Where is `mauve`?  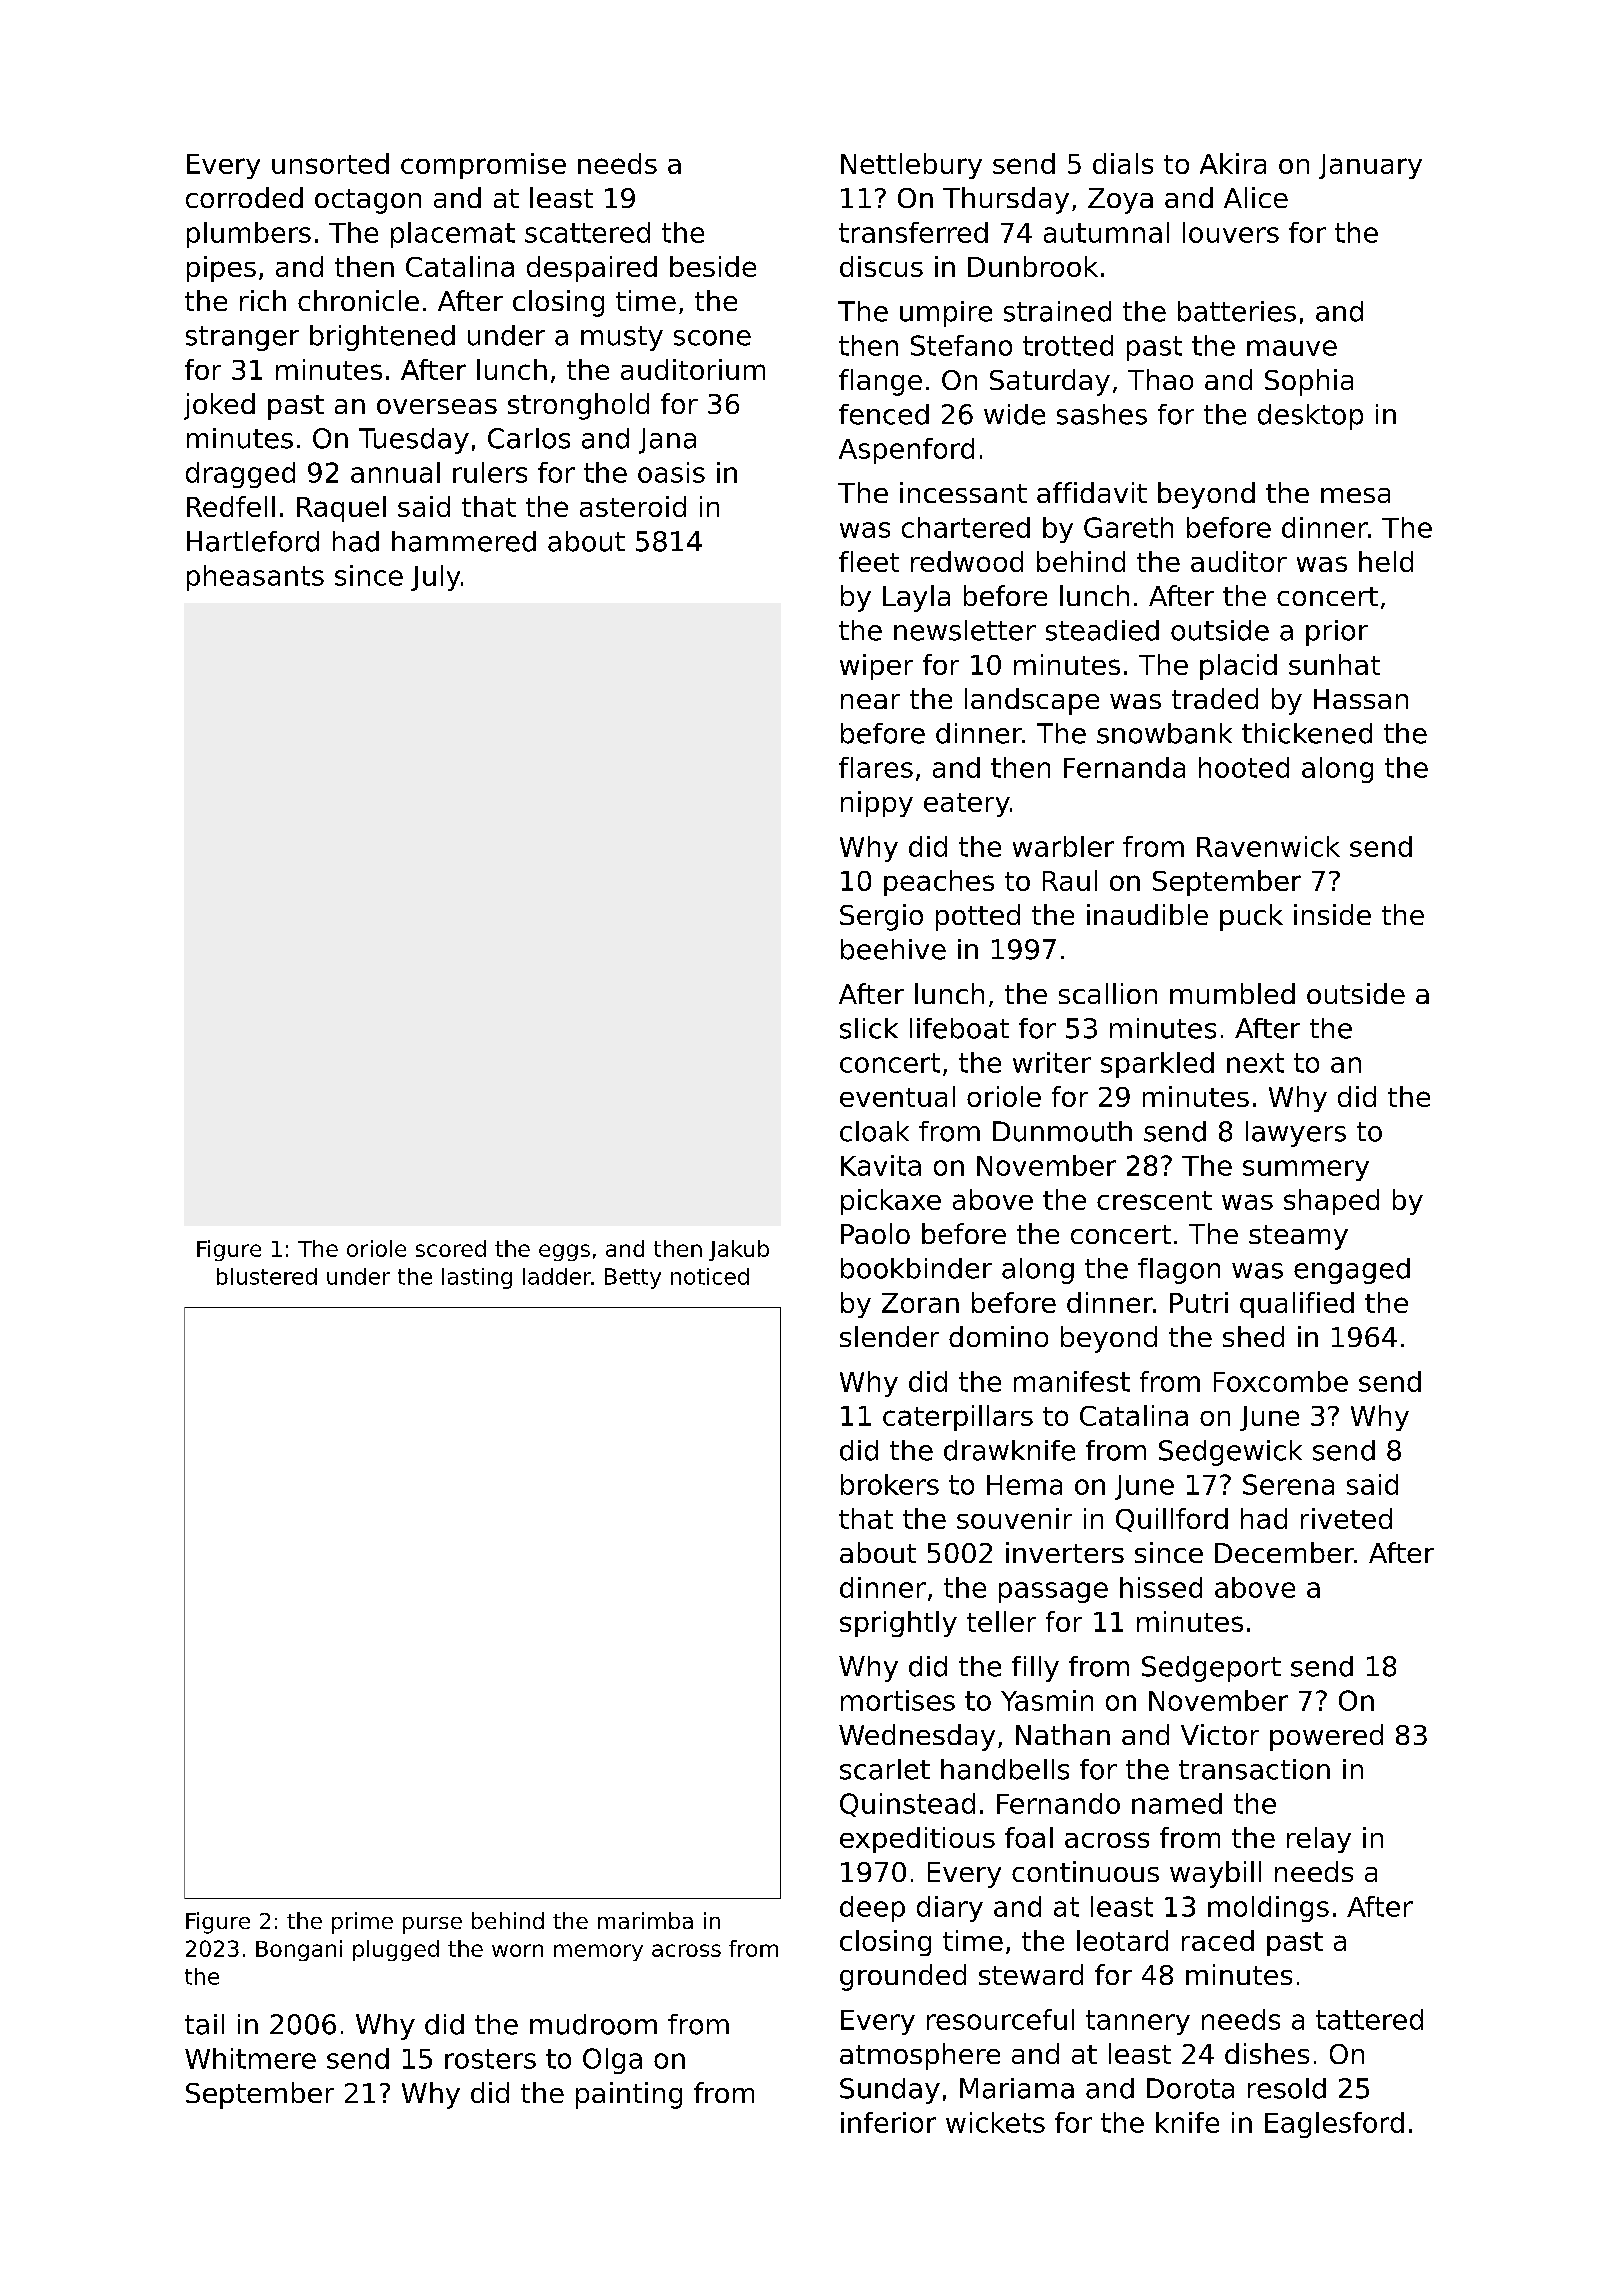
mauve is located at coordinates (1292, 348).
